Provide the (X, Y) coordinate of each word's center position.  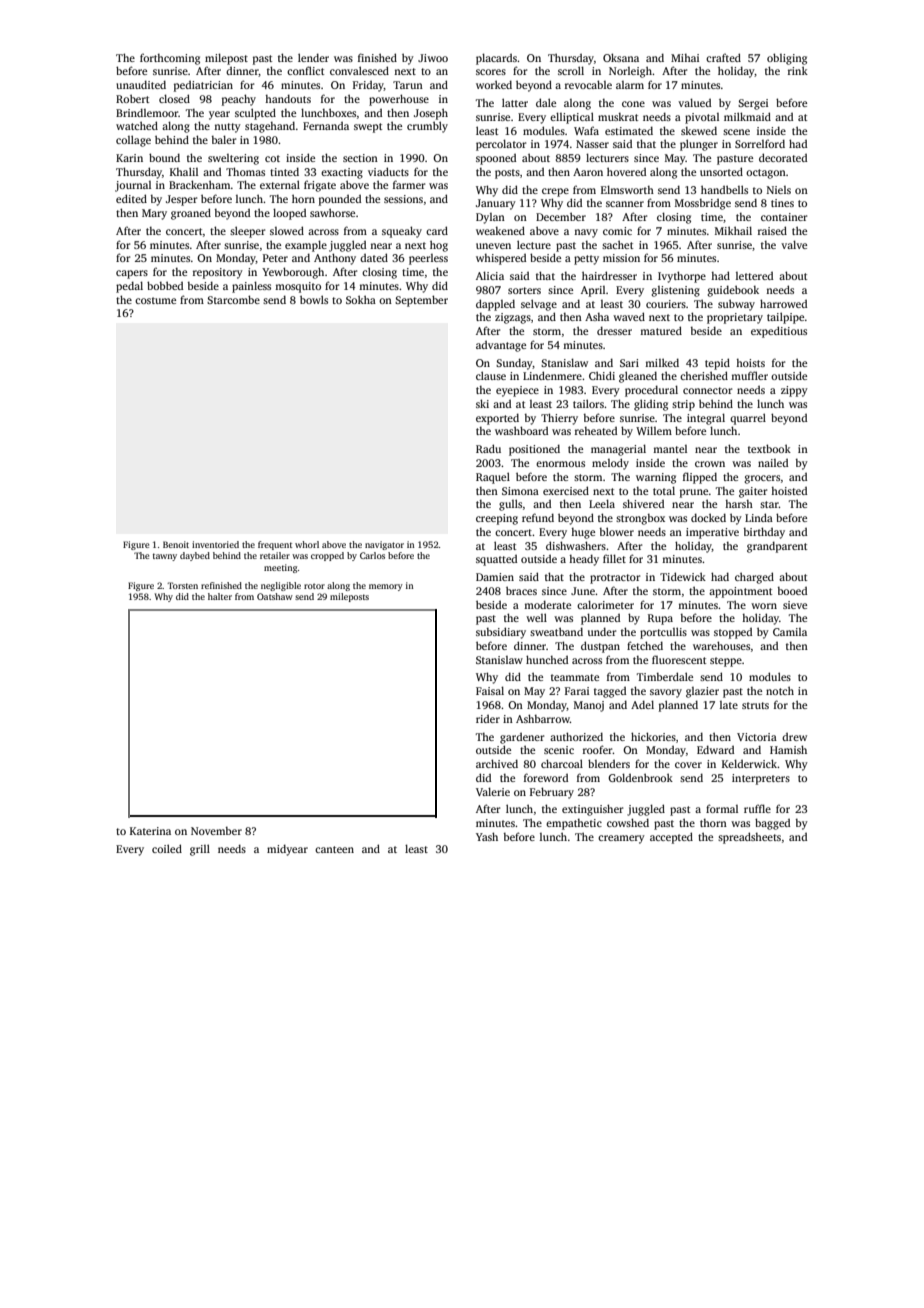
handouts (288, 98)
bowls (314, 299)
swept (368, 128)
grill (200, 850)
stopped (733, 633)
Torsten (182, 585)
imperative (712, 533)
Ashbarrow (543, 718)
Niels (779, 190)
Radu (488, 448)
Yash (487, 836)
